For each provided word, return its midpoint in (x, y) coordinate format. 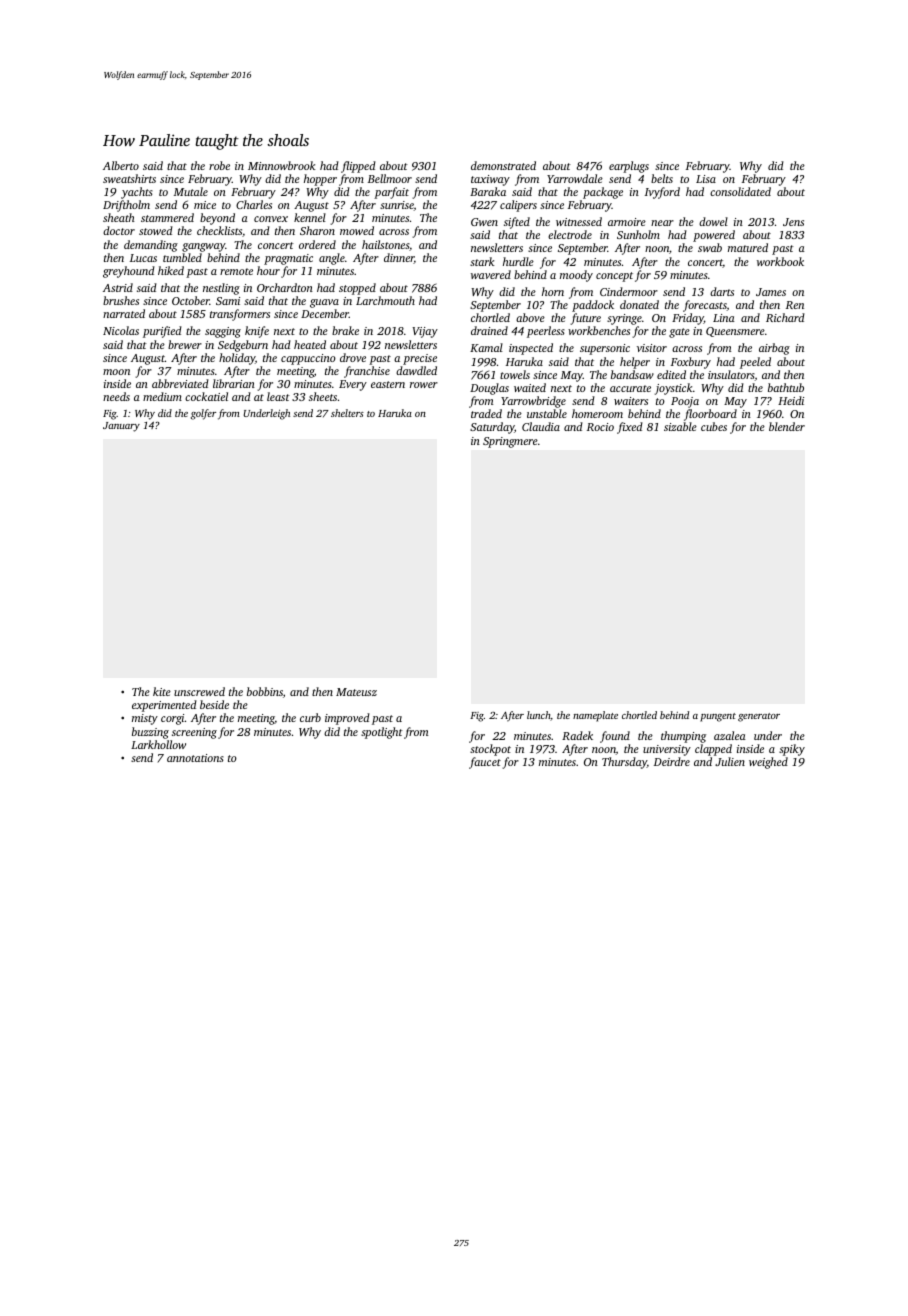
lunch (539, 716)
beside (214, 704)
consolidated (740, 191)
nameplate (595, 716)
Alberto (121, 165)
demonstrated (503, 165)
